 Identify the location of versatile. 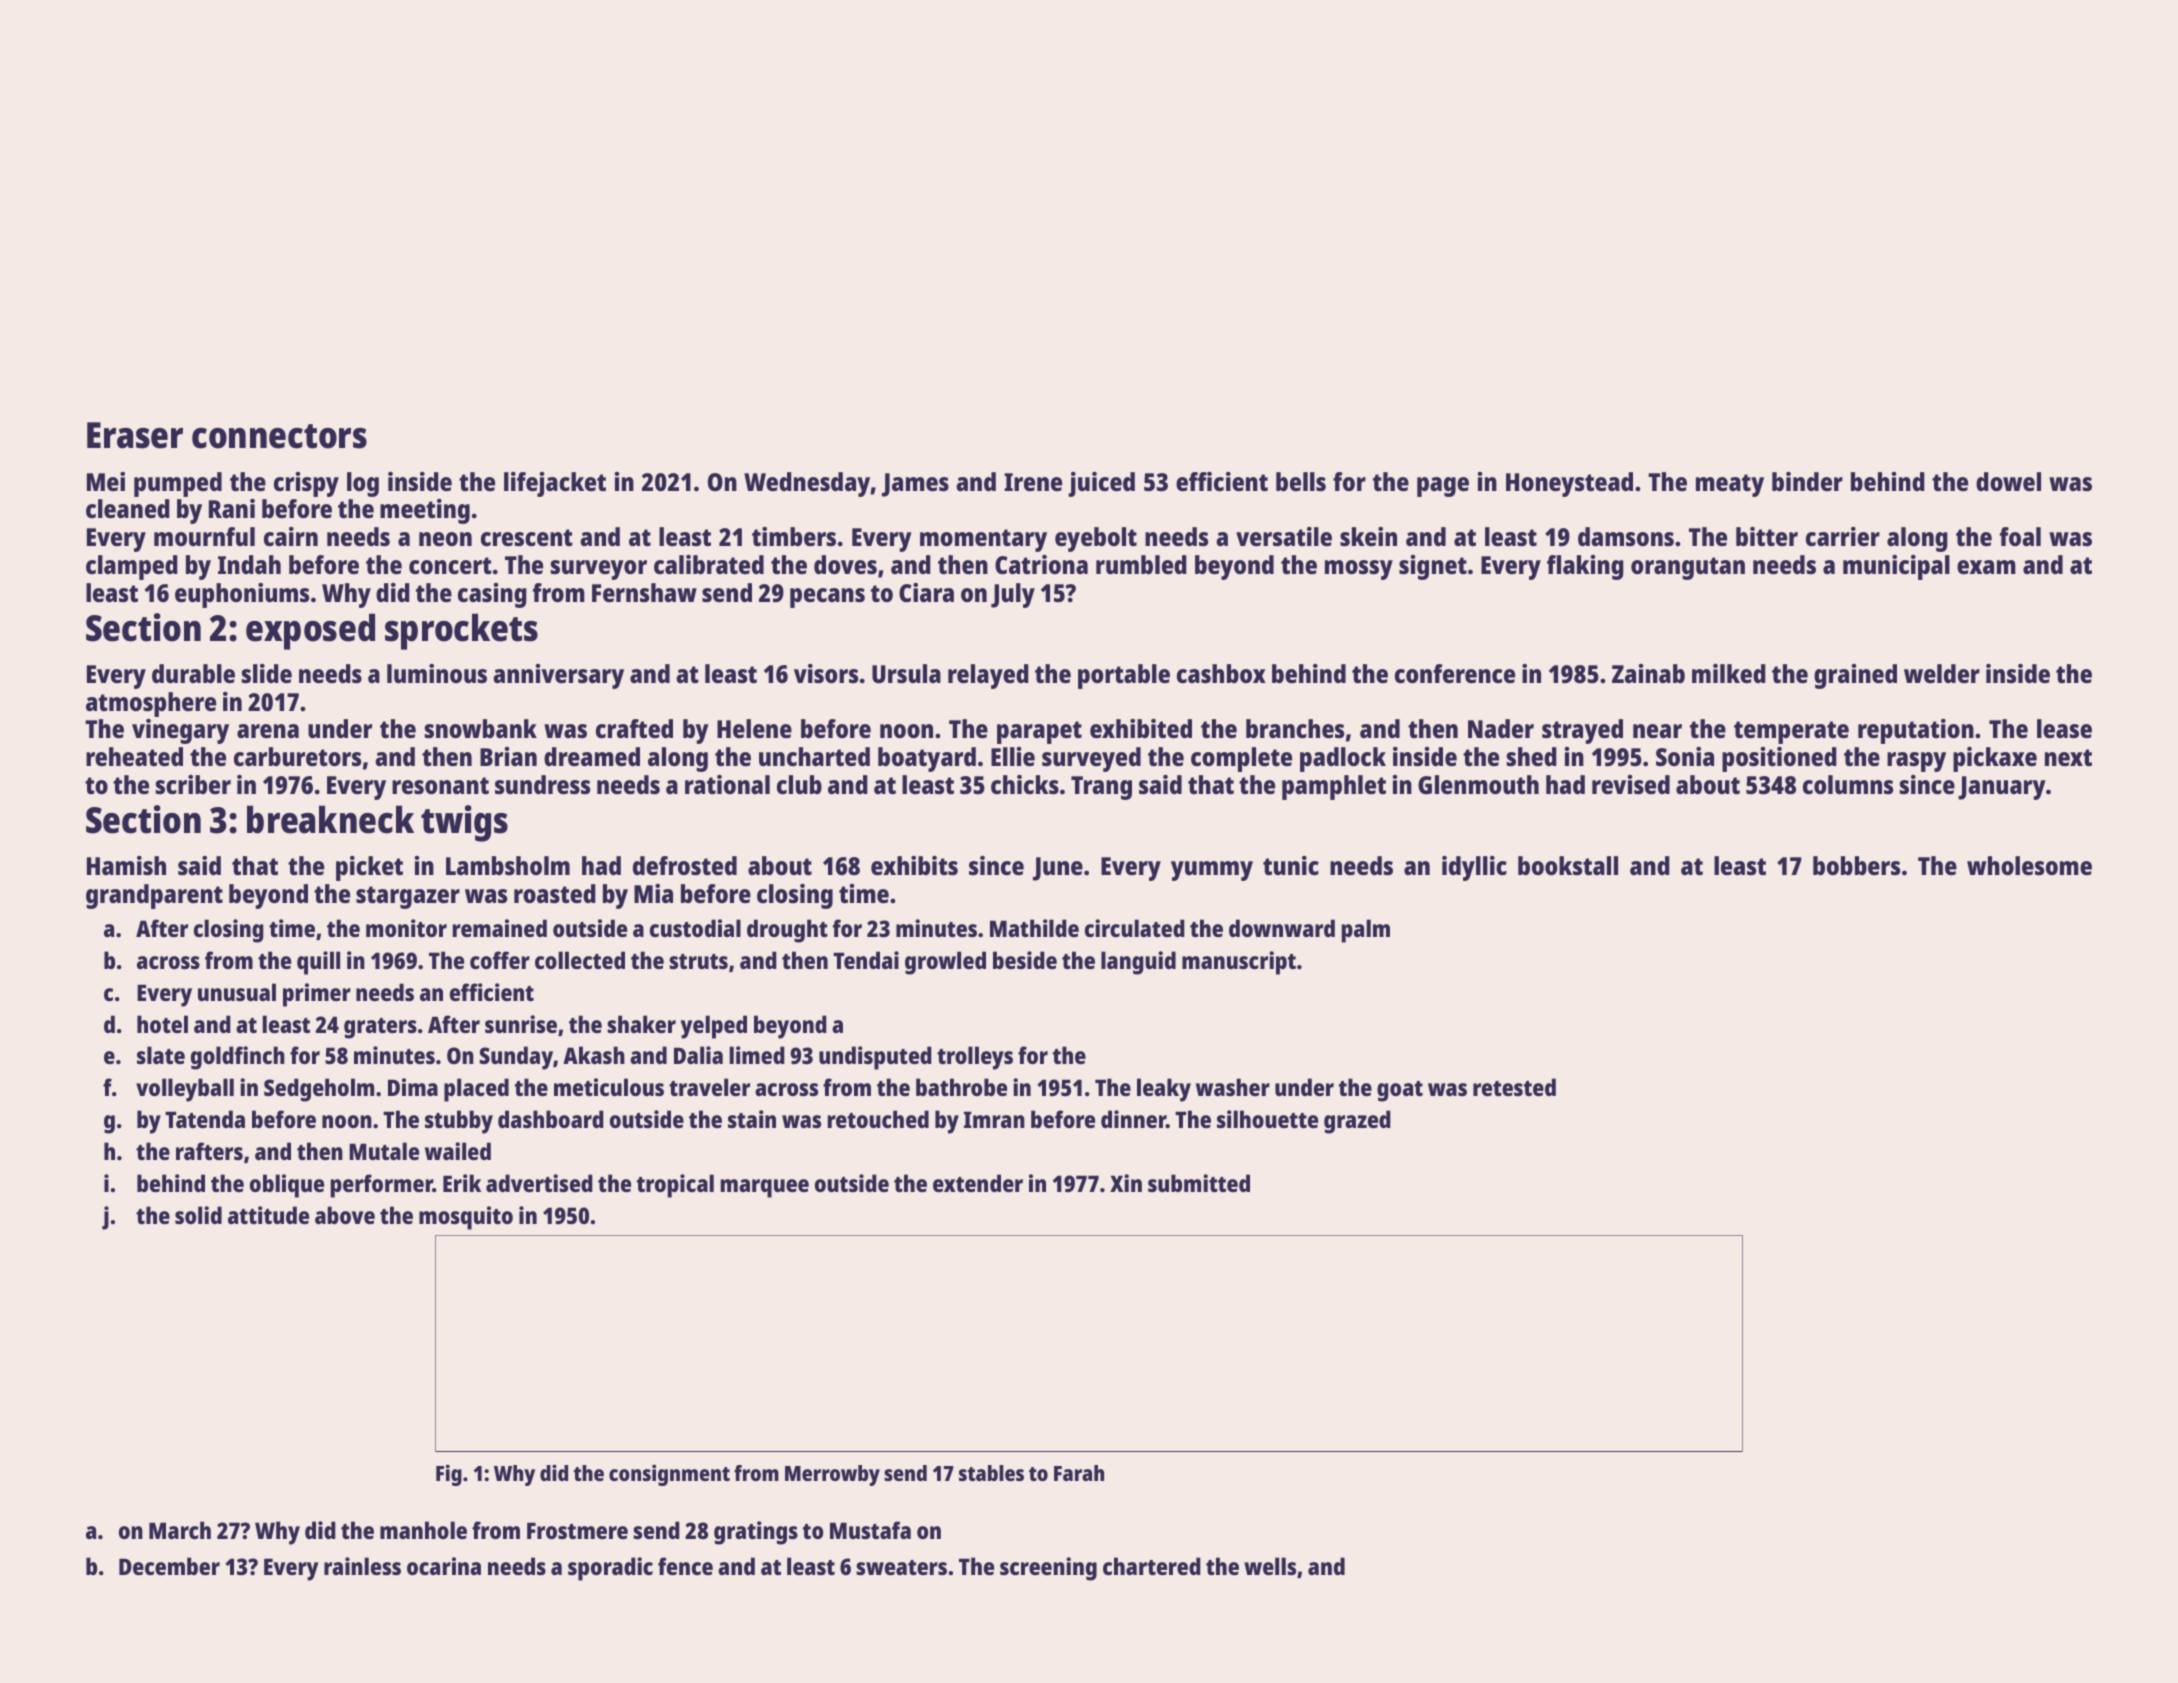
(1284, 536).
